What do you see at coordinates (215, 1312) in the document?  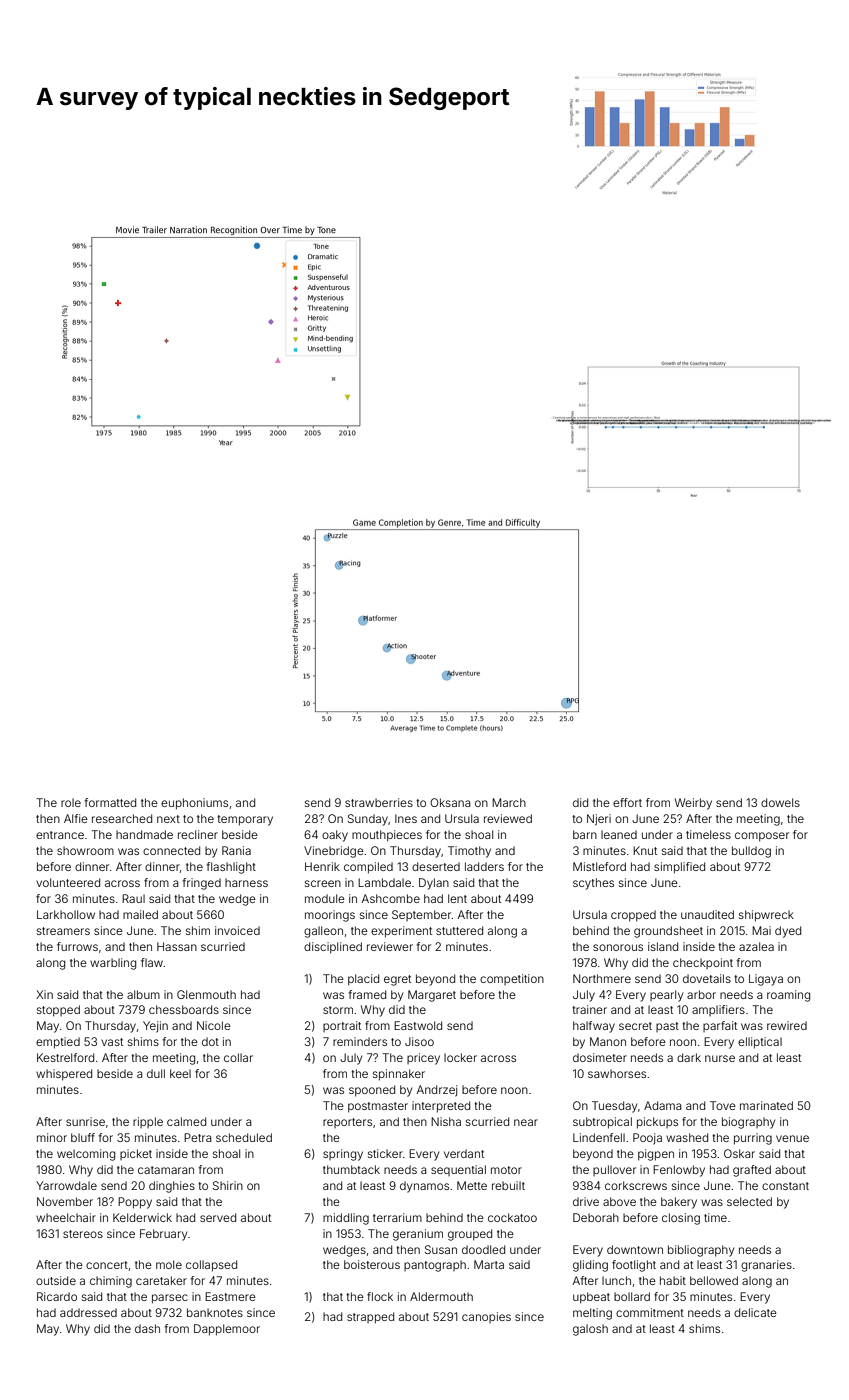 I see `banknotes` at bounding box center [215, 1312].
